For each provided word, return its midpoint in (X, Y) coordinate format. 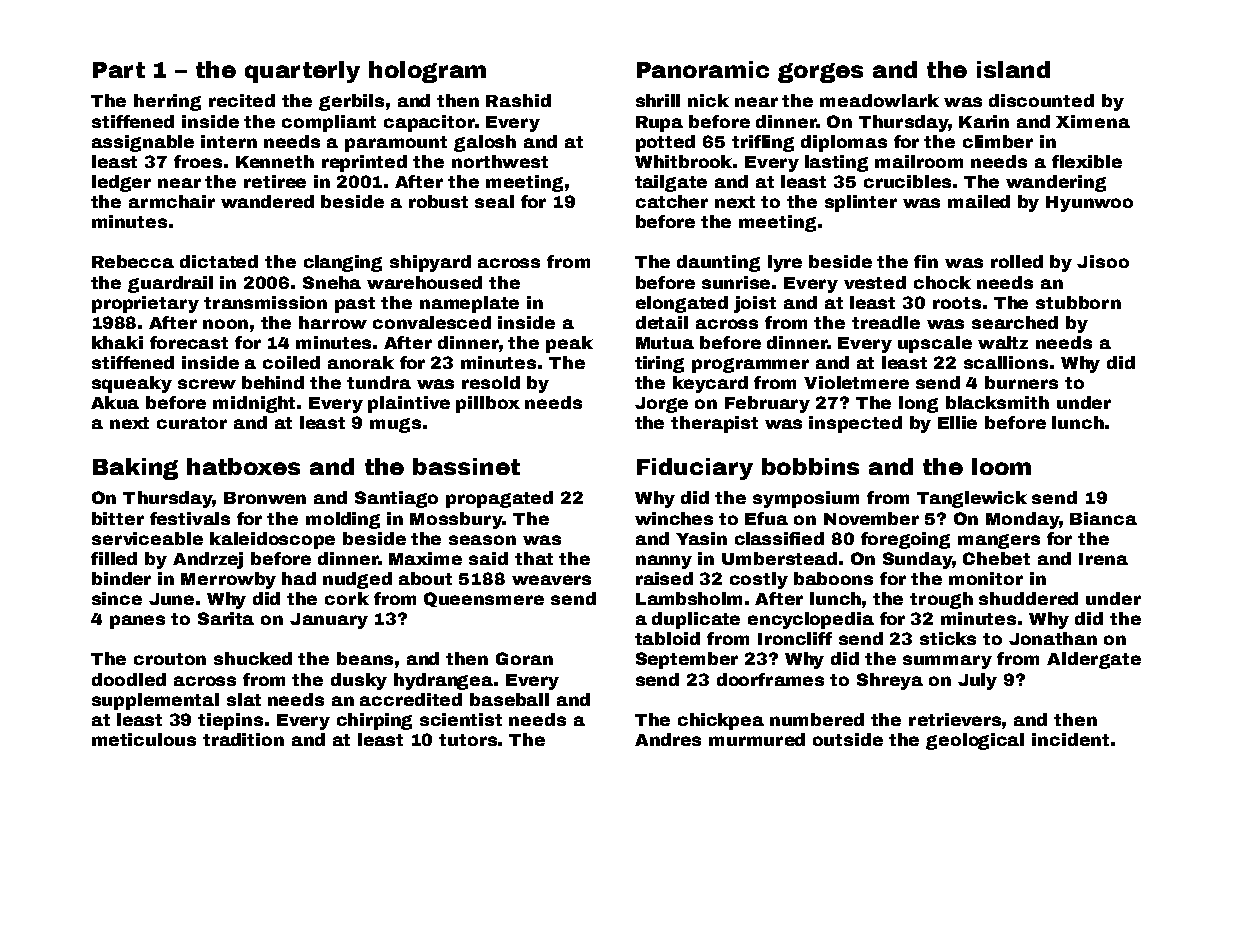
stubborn (1078, 302)
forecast (189, 342)
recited (242, 100)
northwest (500, 161)
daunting (718, 263)
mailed (979, 201)
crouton (170, 659)
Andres (668, 739)
